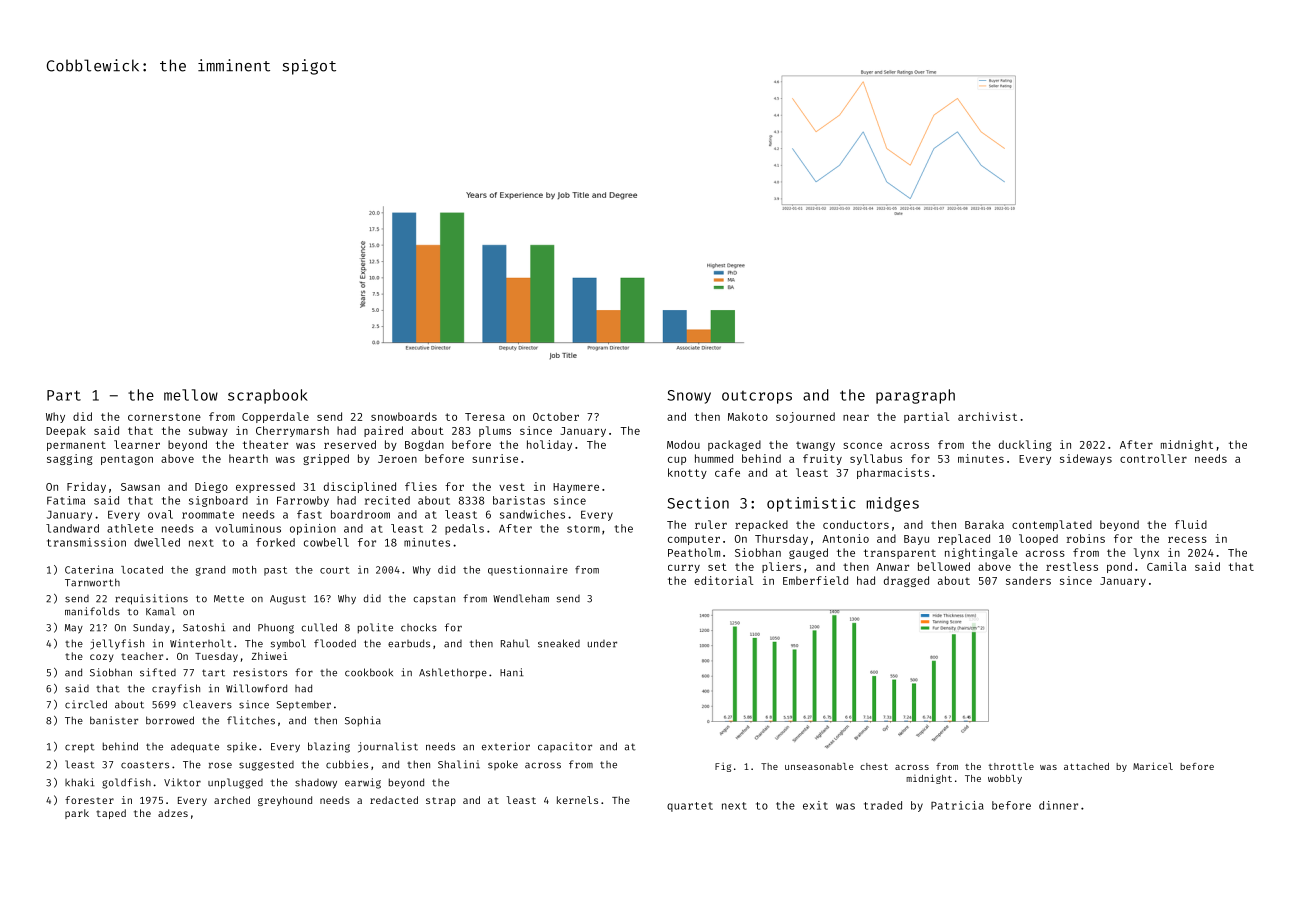 The image size is (1308, 924). Describe the element at coordinates (512, 672) in the document. I see `Hani` at that location.
